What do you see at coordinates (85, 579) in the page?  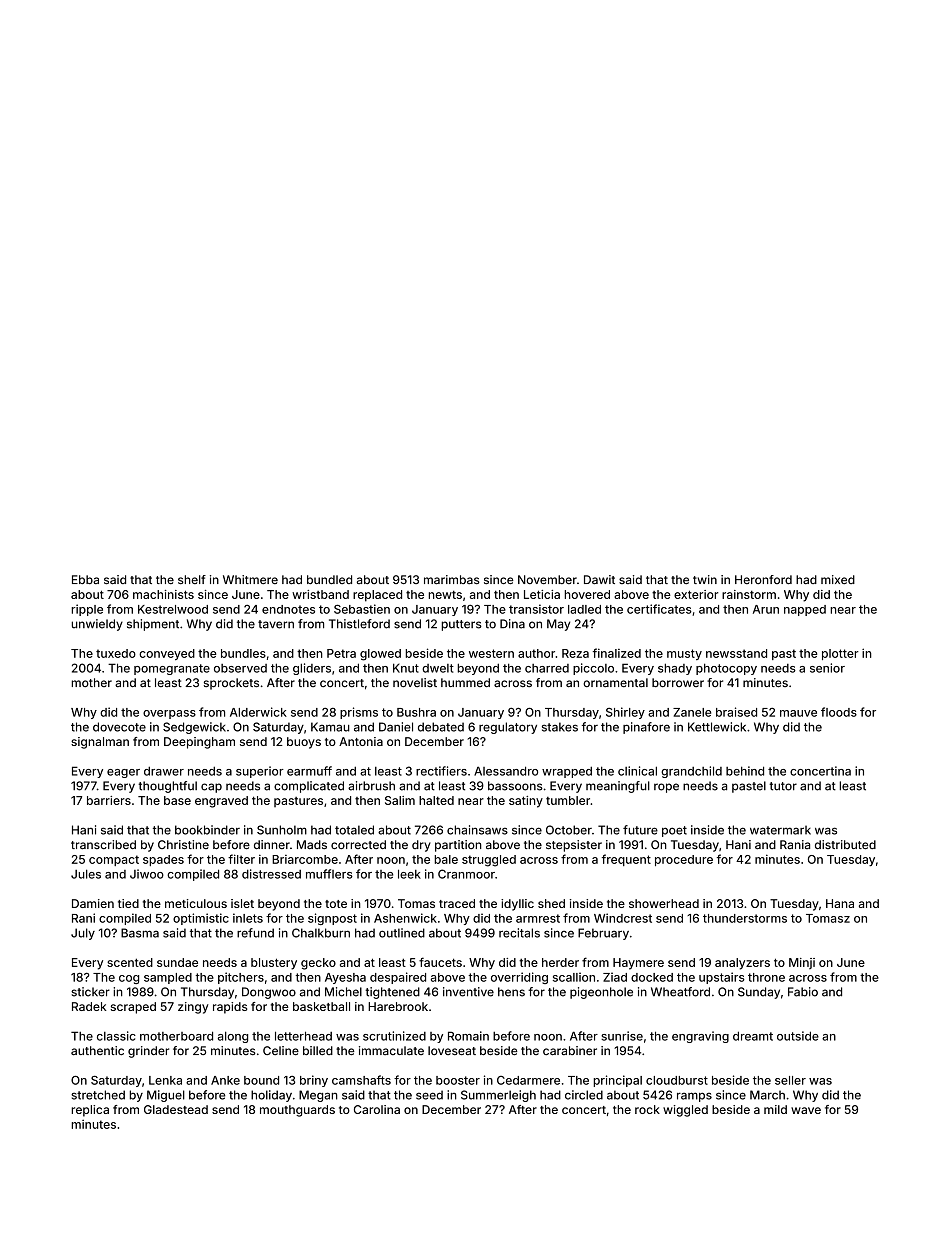 I see `Ebba` at bounding box center [85, 579].
